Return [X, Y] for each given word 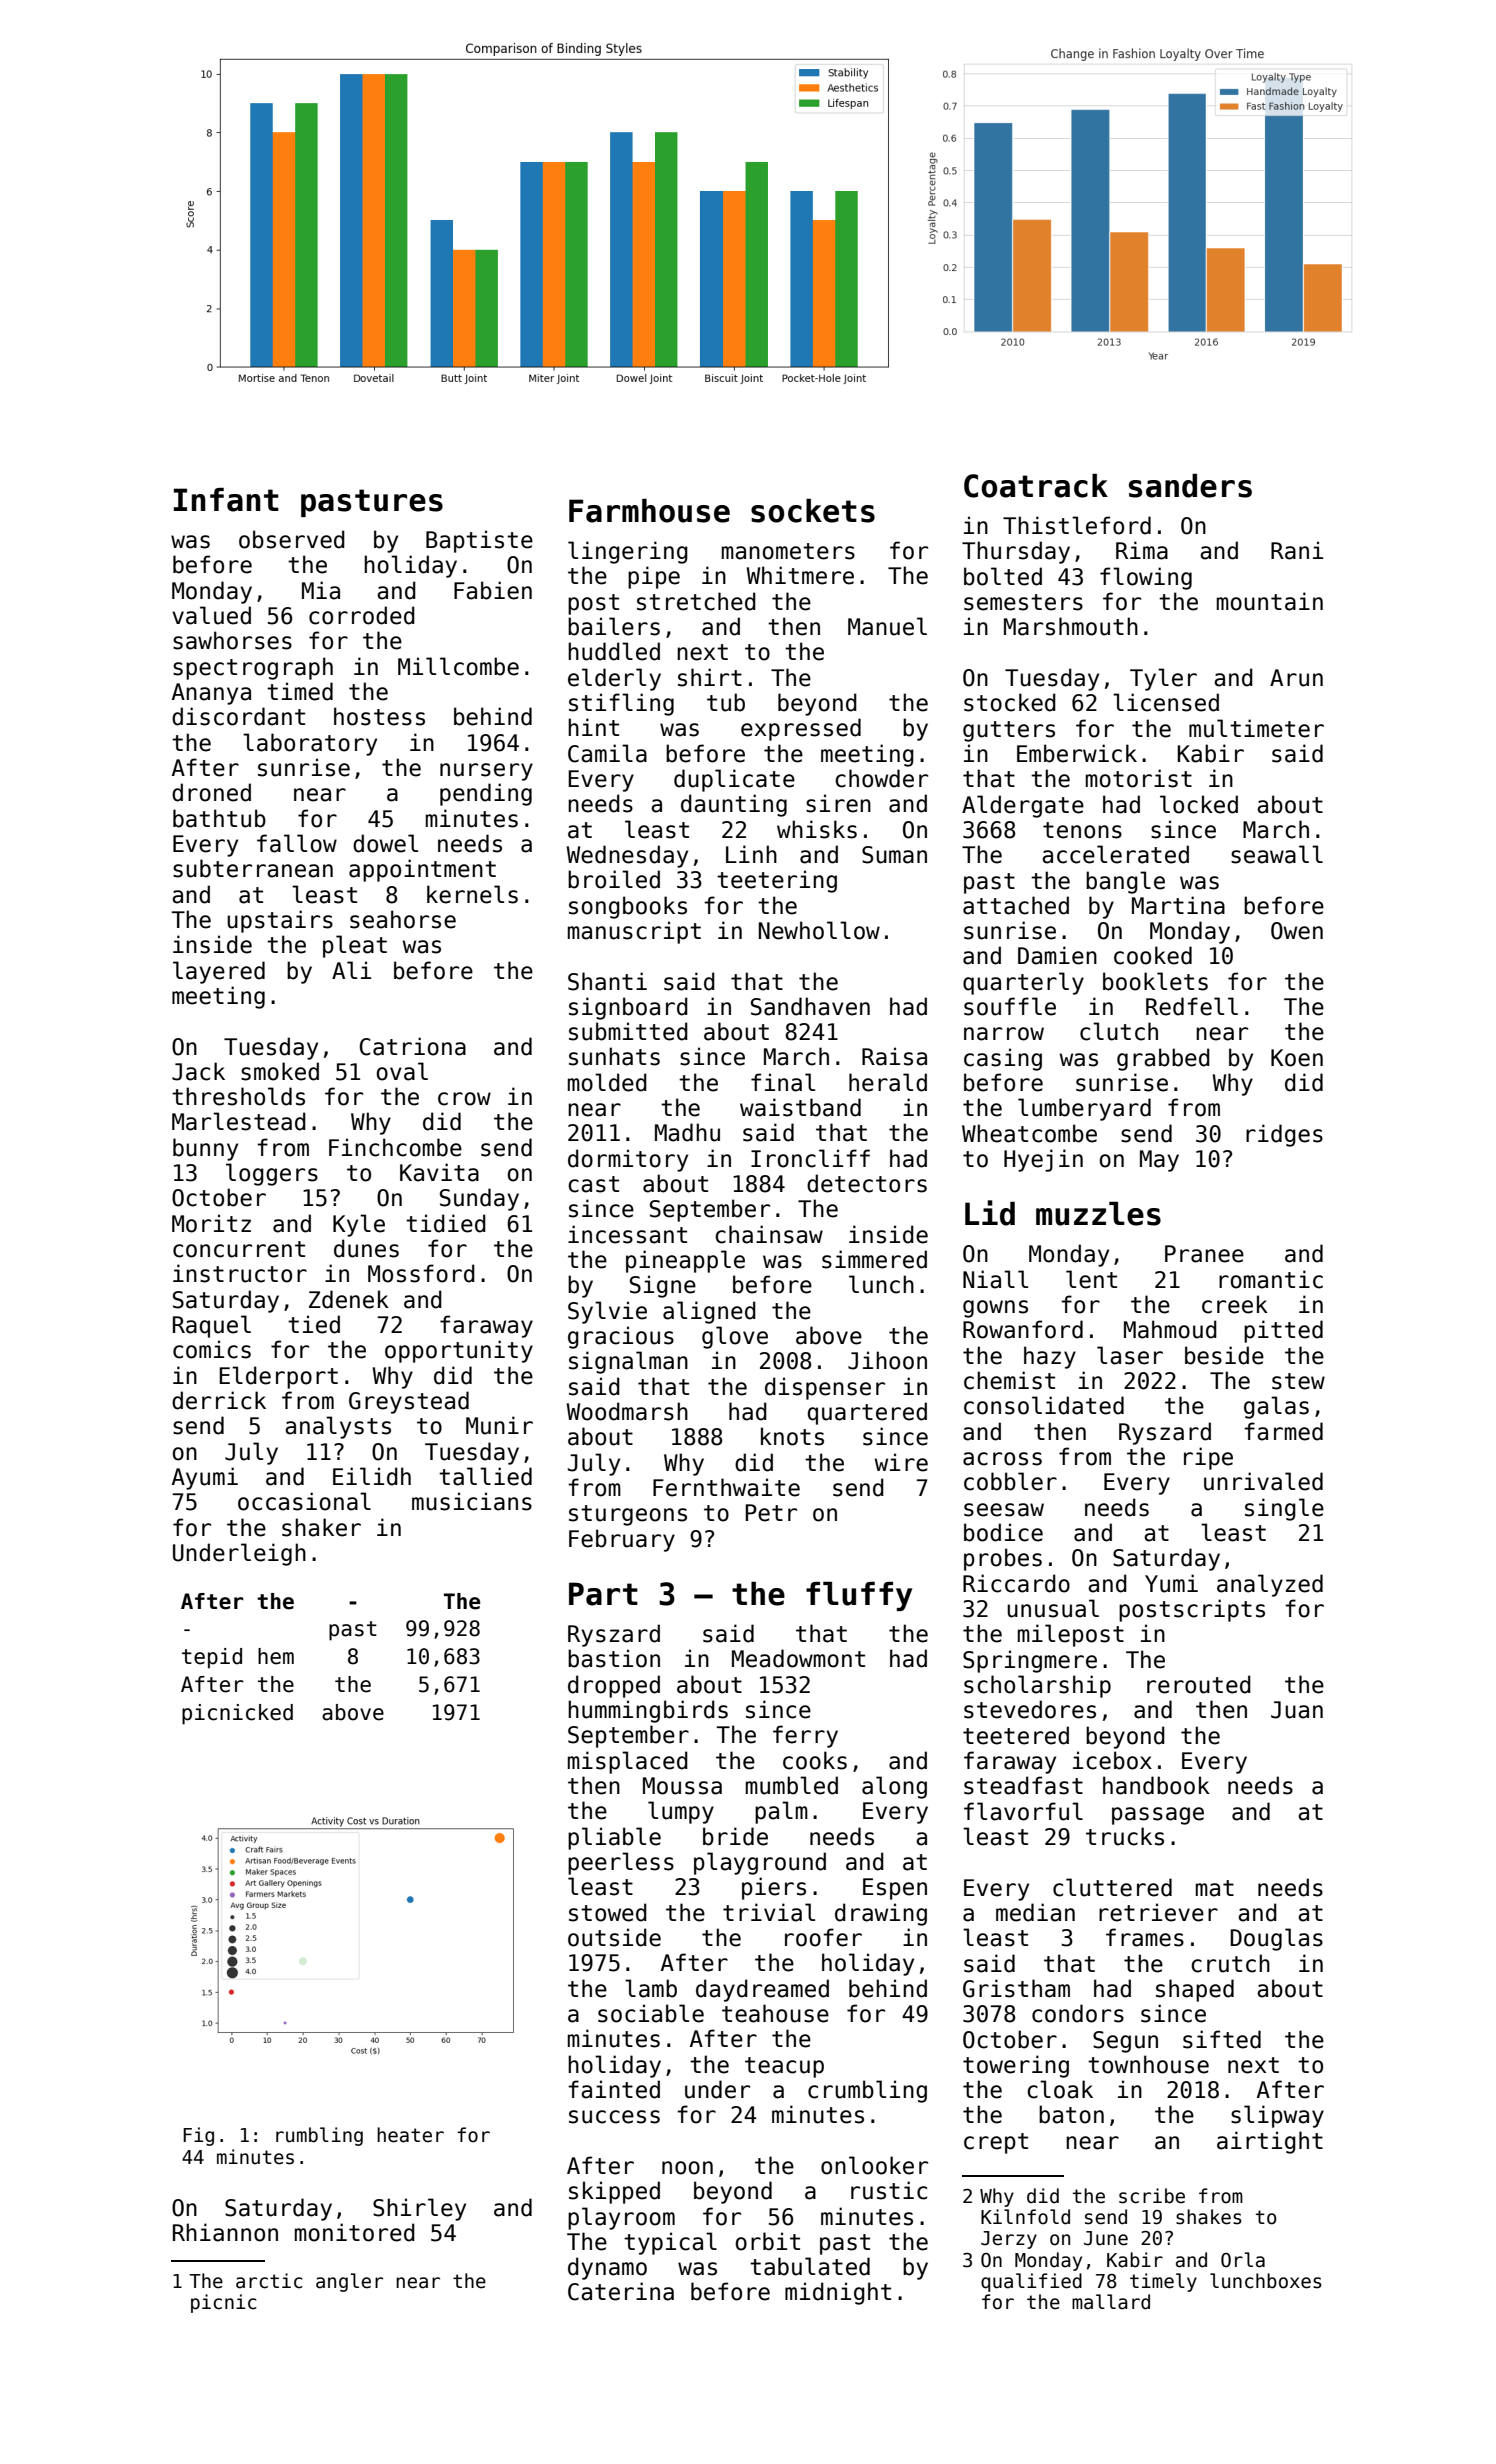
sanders [1190, 486]
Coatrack [1036, 486]
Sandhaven [810, 1006]
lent [1091, 1279]
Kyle [359, 1225]
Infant [226, 500]
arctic [269, 2281]
